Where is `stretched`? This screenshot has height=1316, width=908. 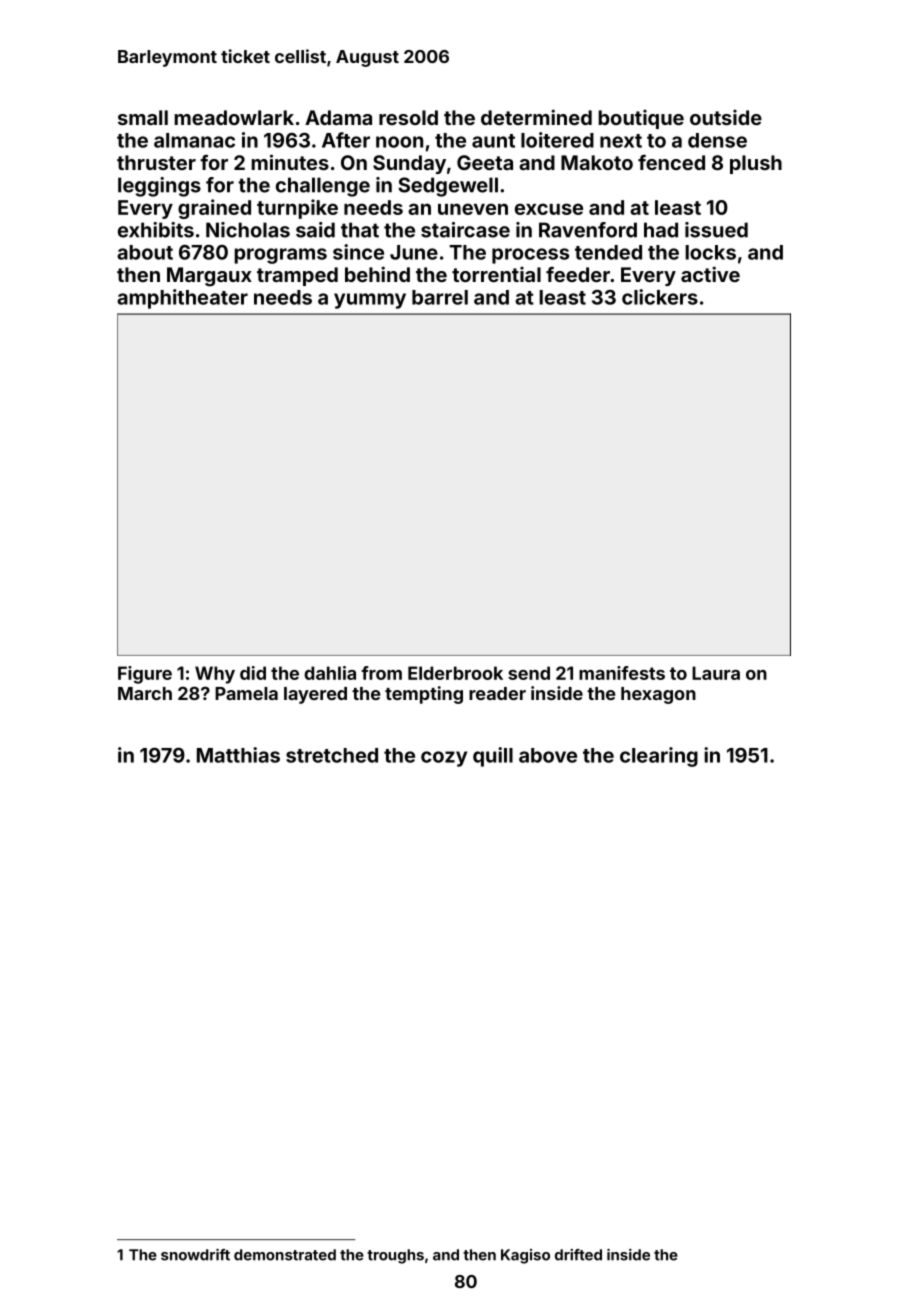 stretched is located at coordinates (332, 755).
